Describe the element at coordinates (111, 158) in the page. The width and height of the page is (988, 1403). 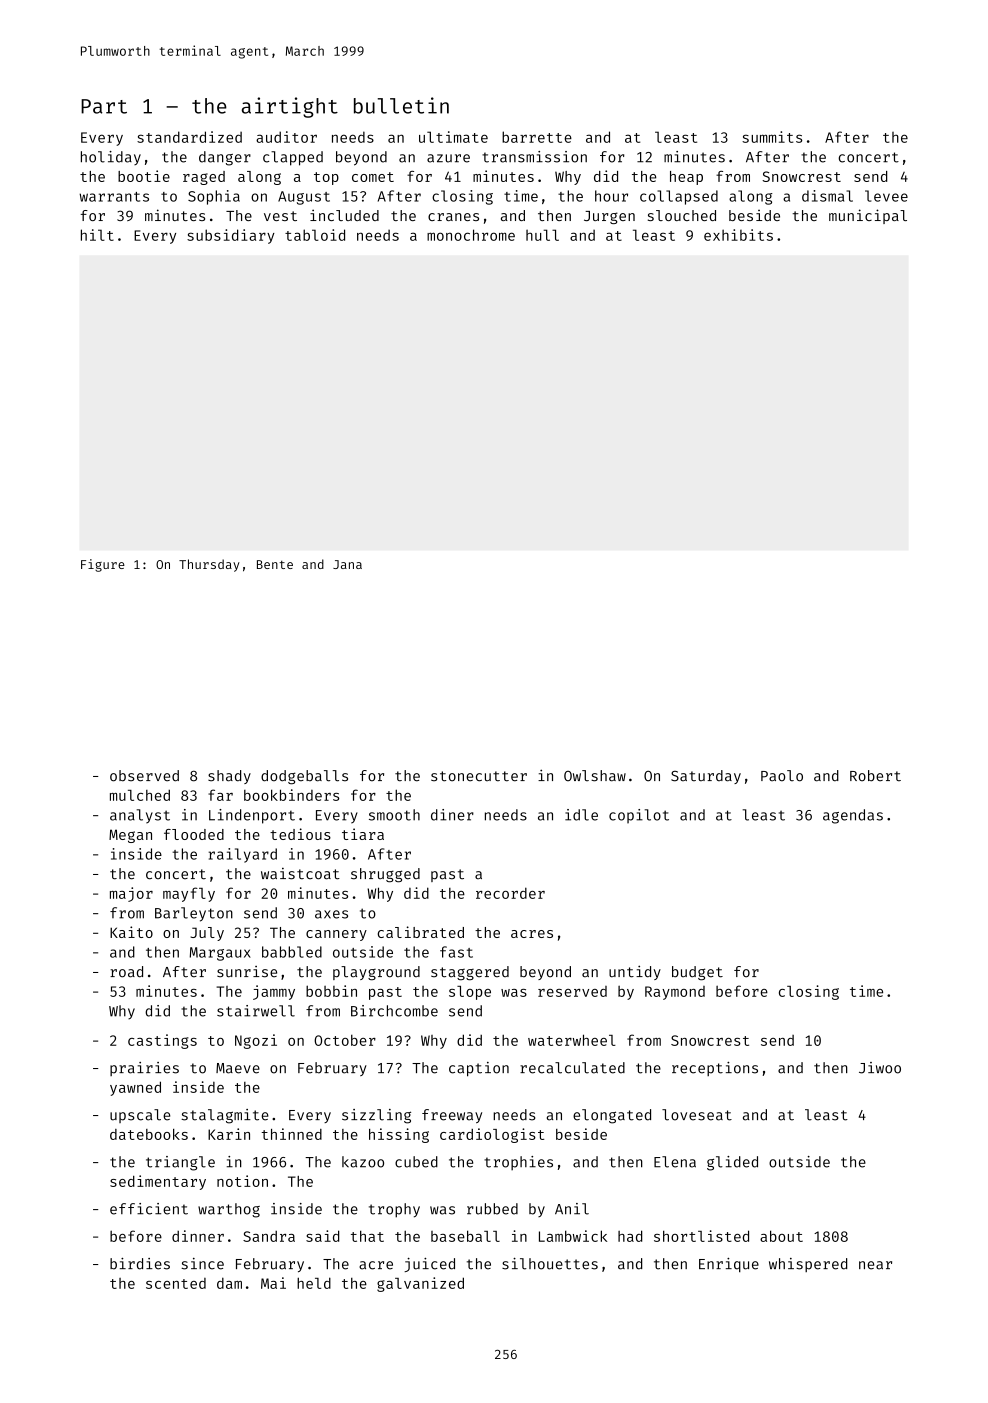
I see `holiday` at that location.
